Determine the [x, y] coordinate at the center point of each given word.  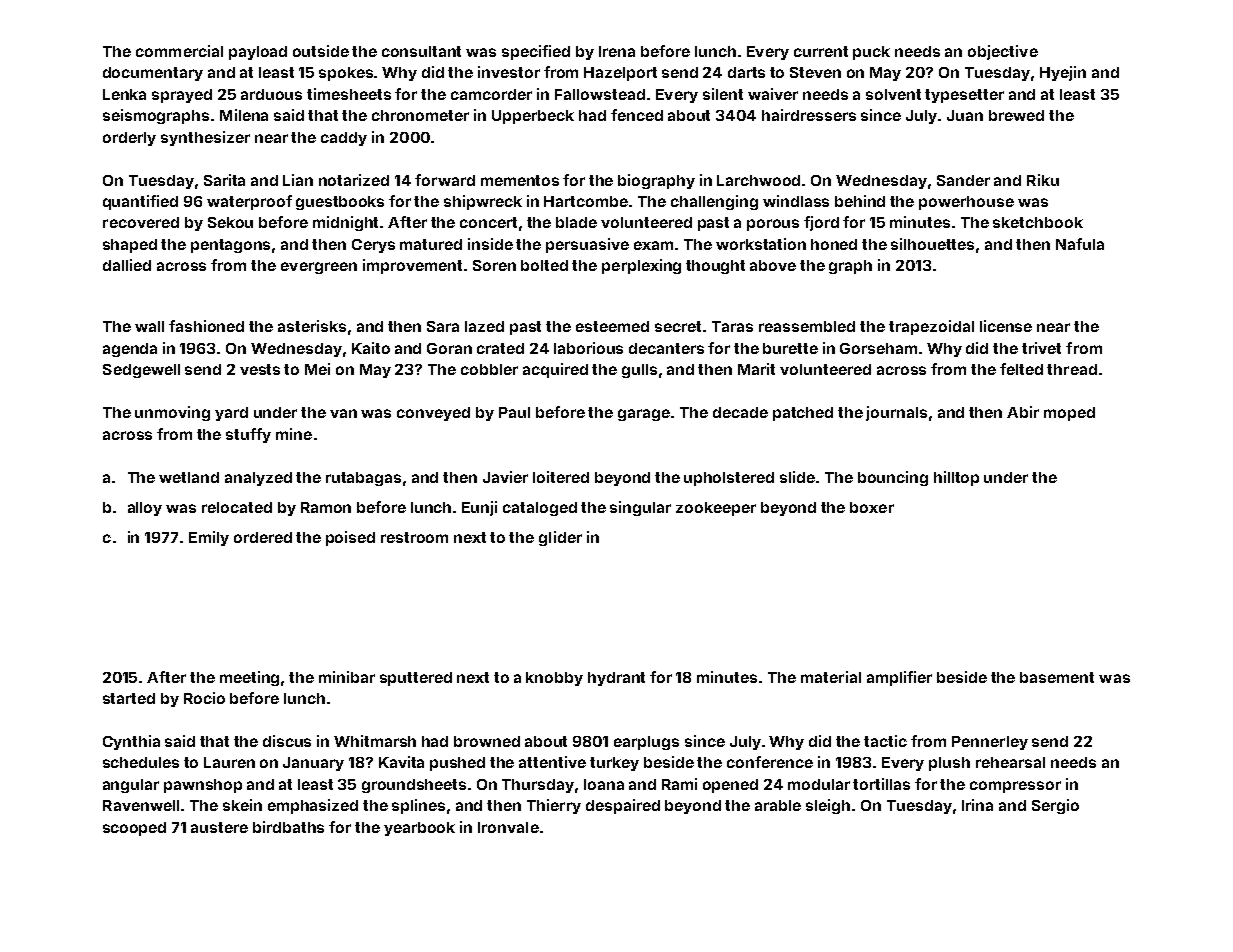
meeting [249, 678]
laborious [588, 348]
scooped [134, 829]
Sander [963, 180]
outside [321, 51]
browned [487, 741]
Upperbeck [533, 117]
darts [746, 72]
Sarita [224, 180]
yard [231, 414]
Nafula [1080, 244]
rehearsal [1010, 762]
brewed [1016, 115]
